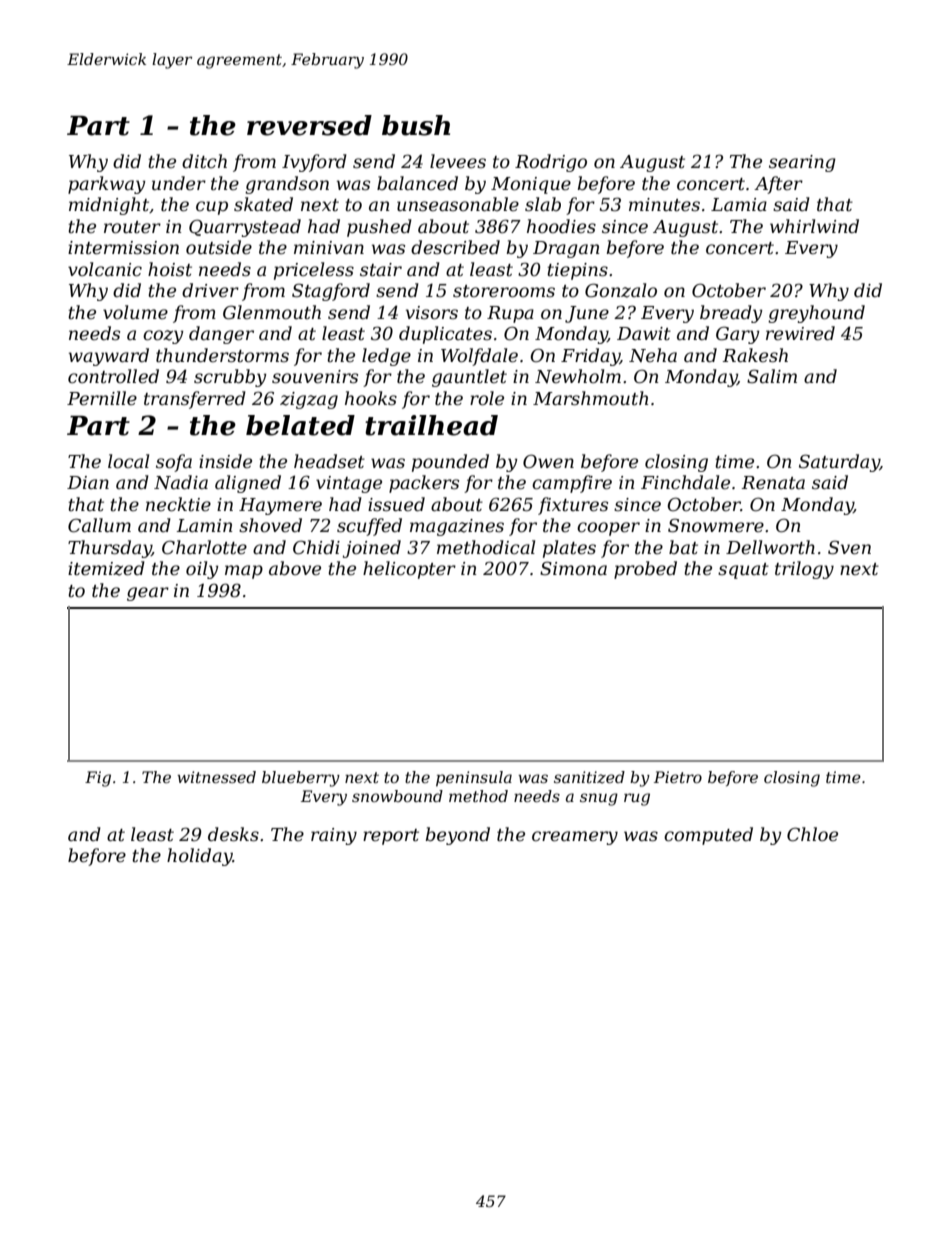  What do you see at coordinates (645, 570) in the image?
I see `probed` at bounding box center [645, 570].
